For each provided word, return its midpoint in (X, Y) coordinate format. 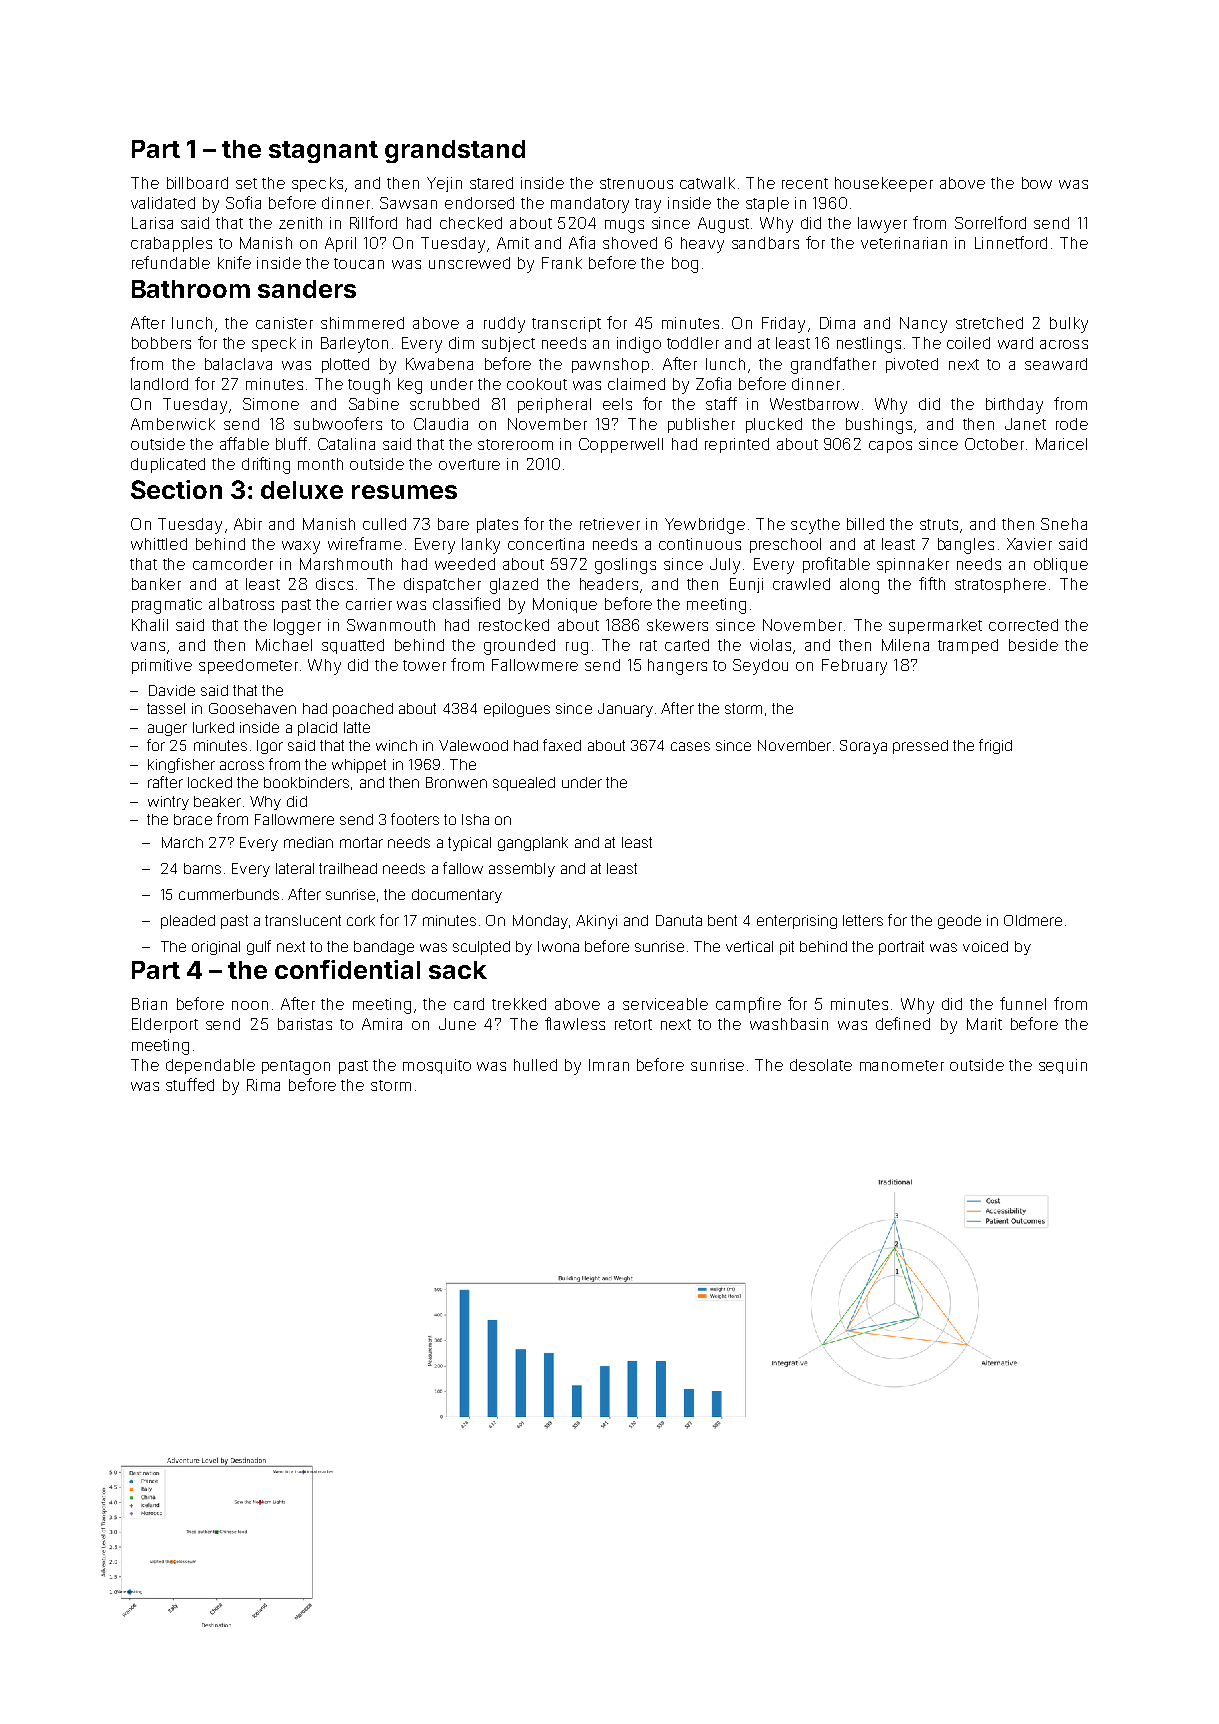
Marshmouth (346, 564)
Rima (263, 1085)
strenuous (636, 183)
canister (284, 323)
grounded (519, 647)
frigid (995, 746)
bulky (1069, 325)
